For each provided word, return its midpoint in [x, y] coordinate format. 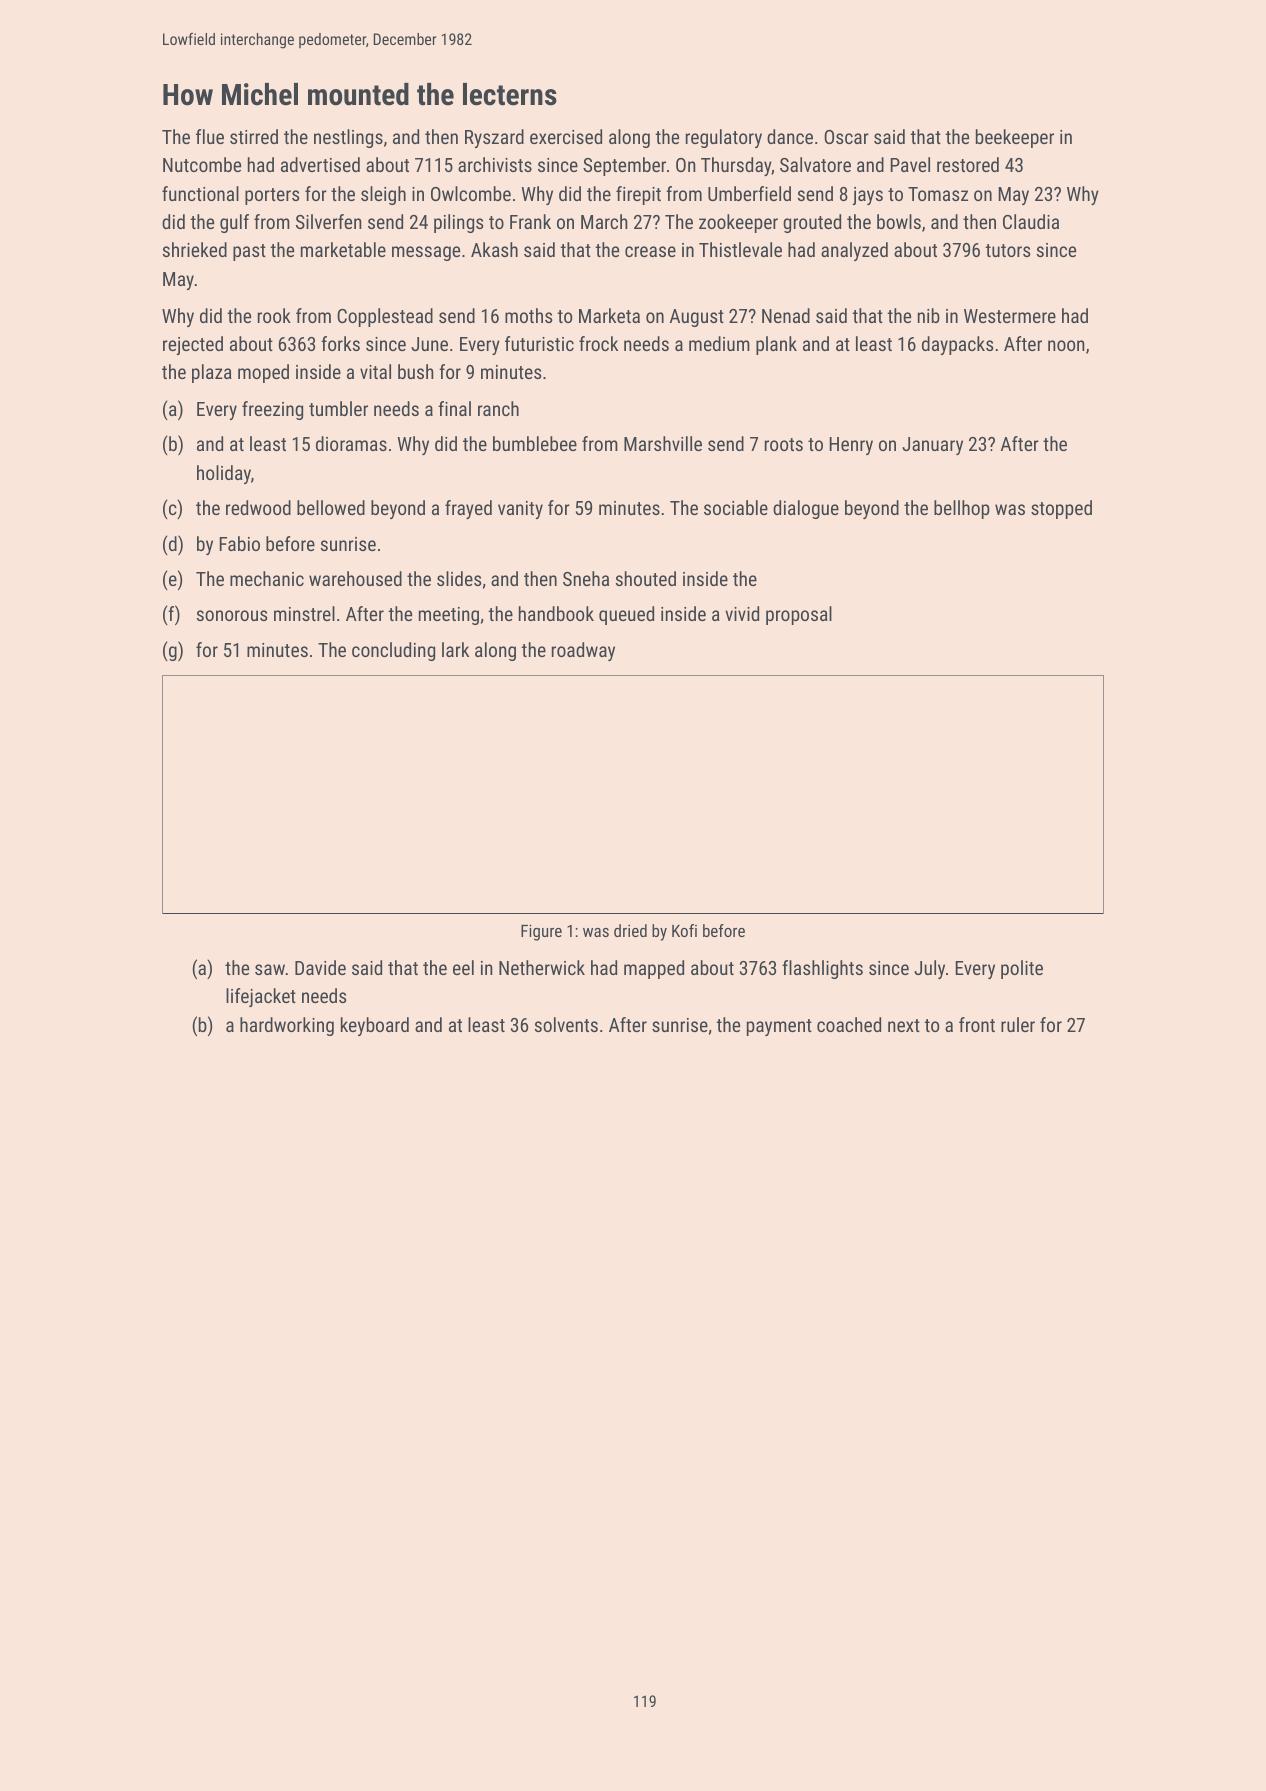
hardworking [287, 1026]
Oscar [846, 137]
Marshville [663, 443]
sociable [736, 507]
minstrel [304, 613]
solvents [566, 1024]
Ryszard [494, 138]
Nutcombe [202, 164]
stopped [1061, 509]
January [932, 446]
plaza [212, 373]
